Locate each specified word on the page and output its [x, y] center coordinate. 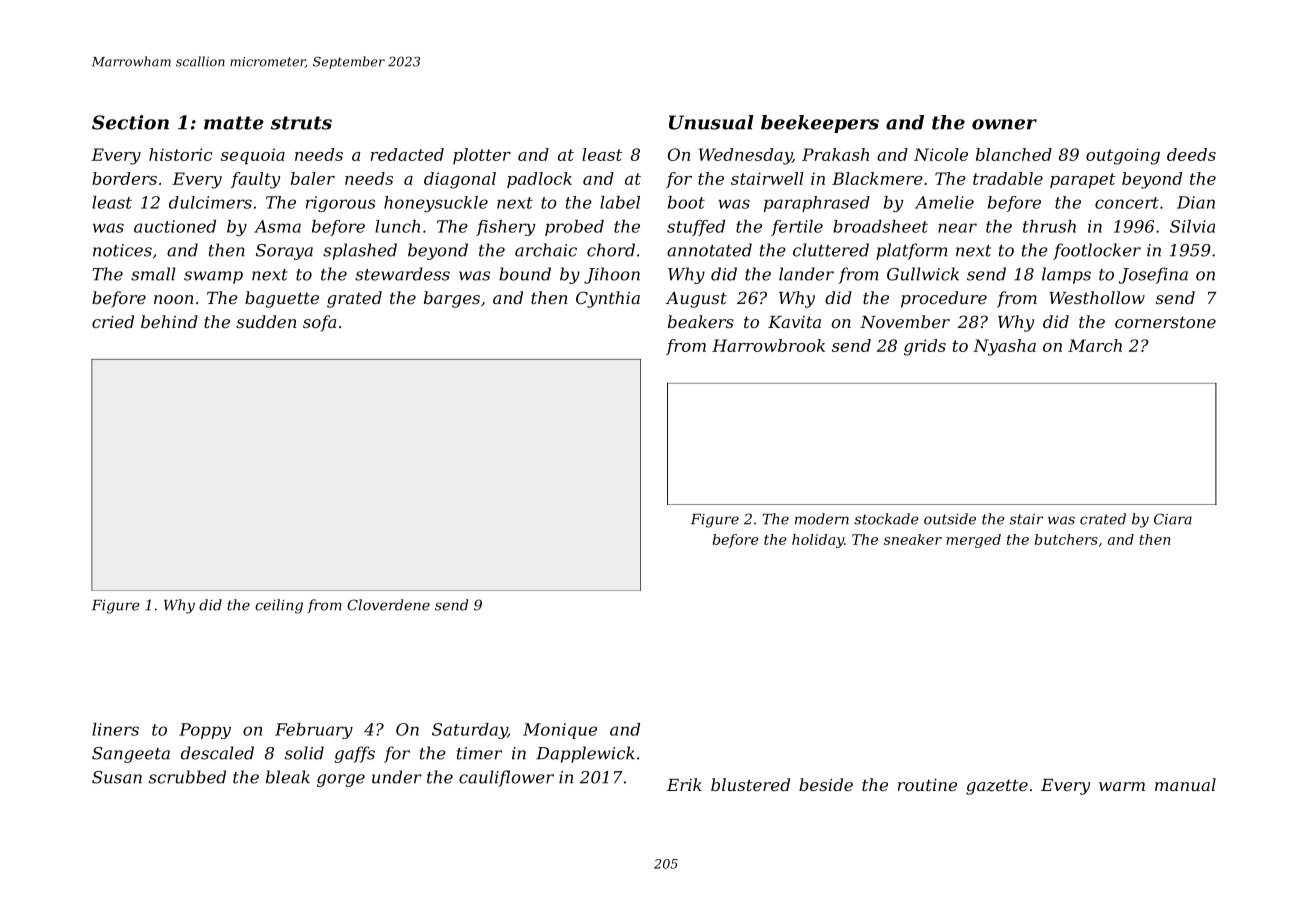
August [696, 300]
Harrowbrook [768, 345]
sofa [319, 323]
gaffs [355, 754]
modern [822, 519]
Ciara [1173, 519]
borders [124, 178]
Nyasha [1004, 347]
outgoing [1123, 156]
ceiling [279, 606]
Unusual [711, 122]
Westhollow [1097, 297]
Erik [684, 784]
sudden [266, 321]
